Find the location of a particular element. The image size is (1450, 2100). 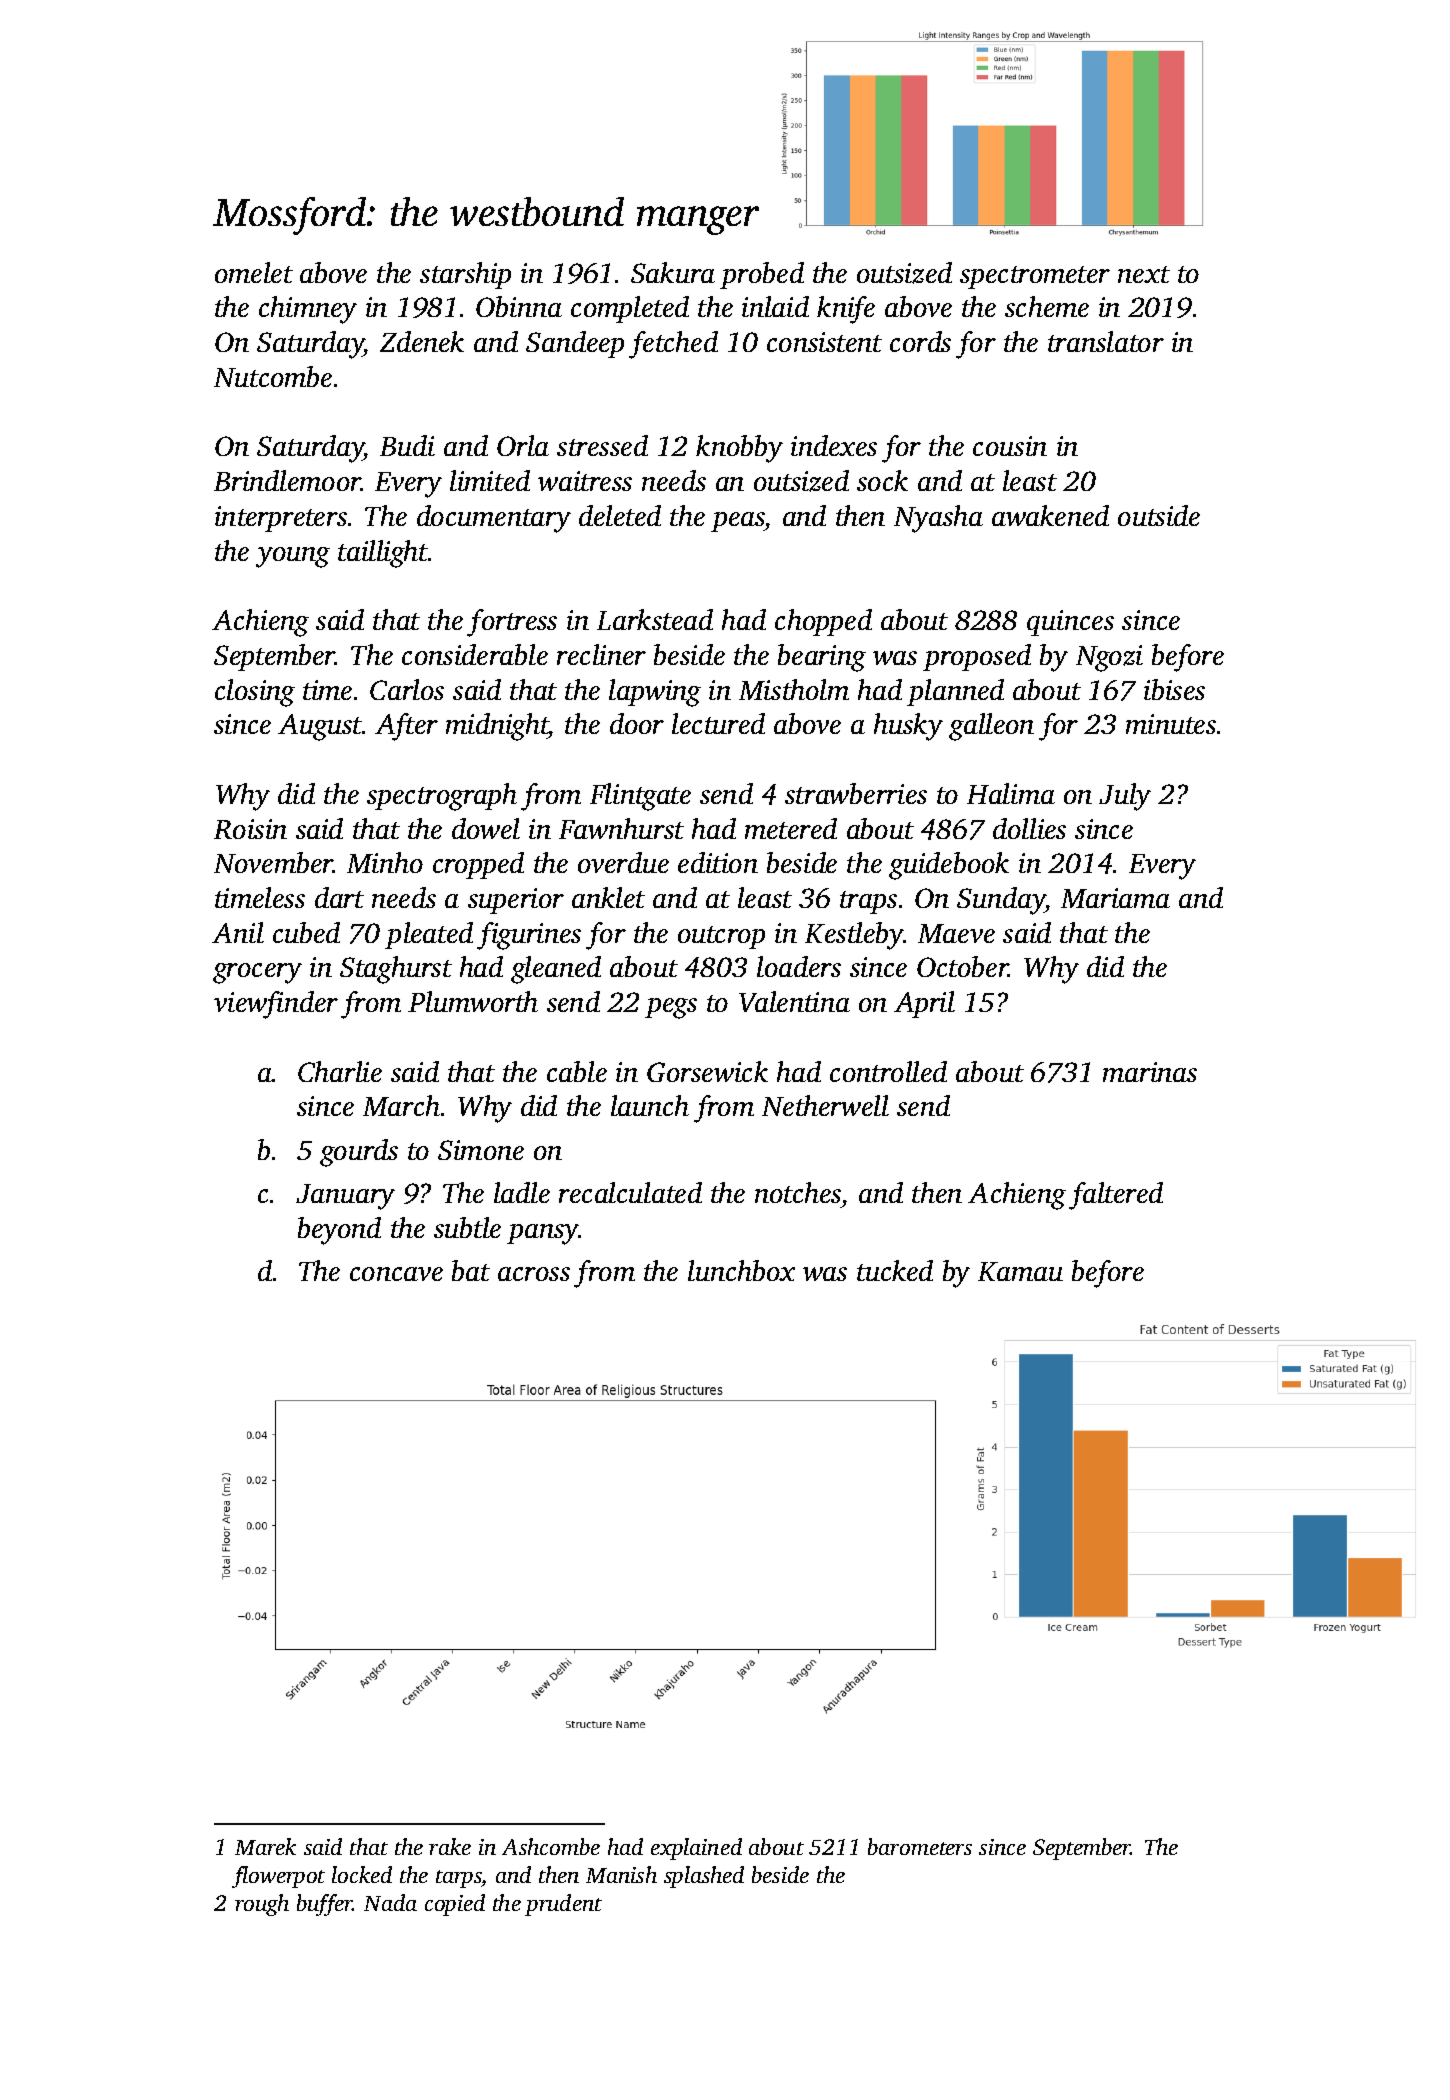

omelet is located at coordinates (254, 272).
